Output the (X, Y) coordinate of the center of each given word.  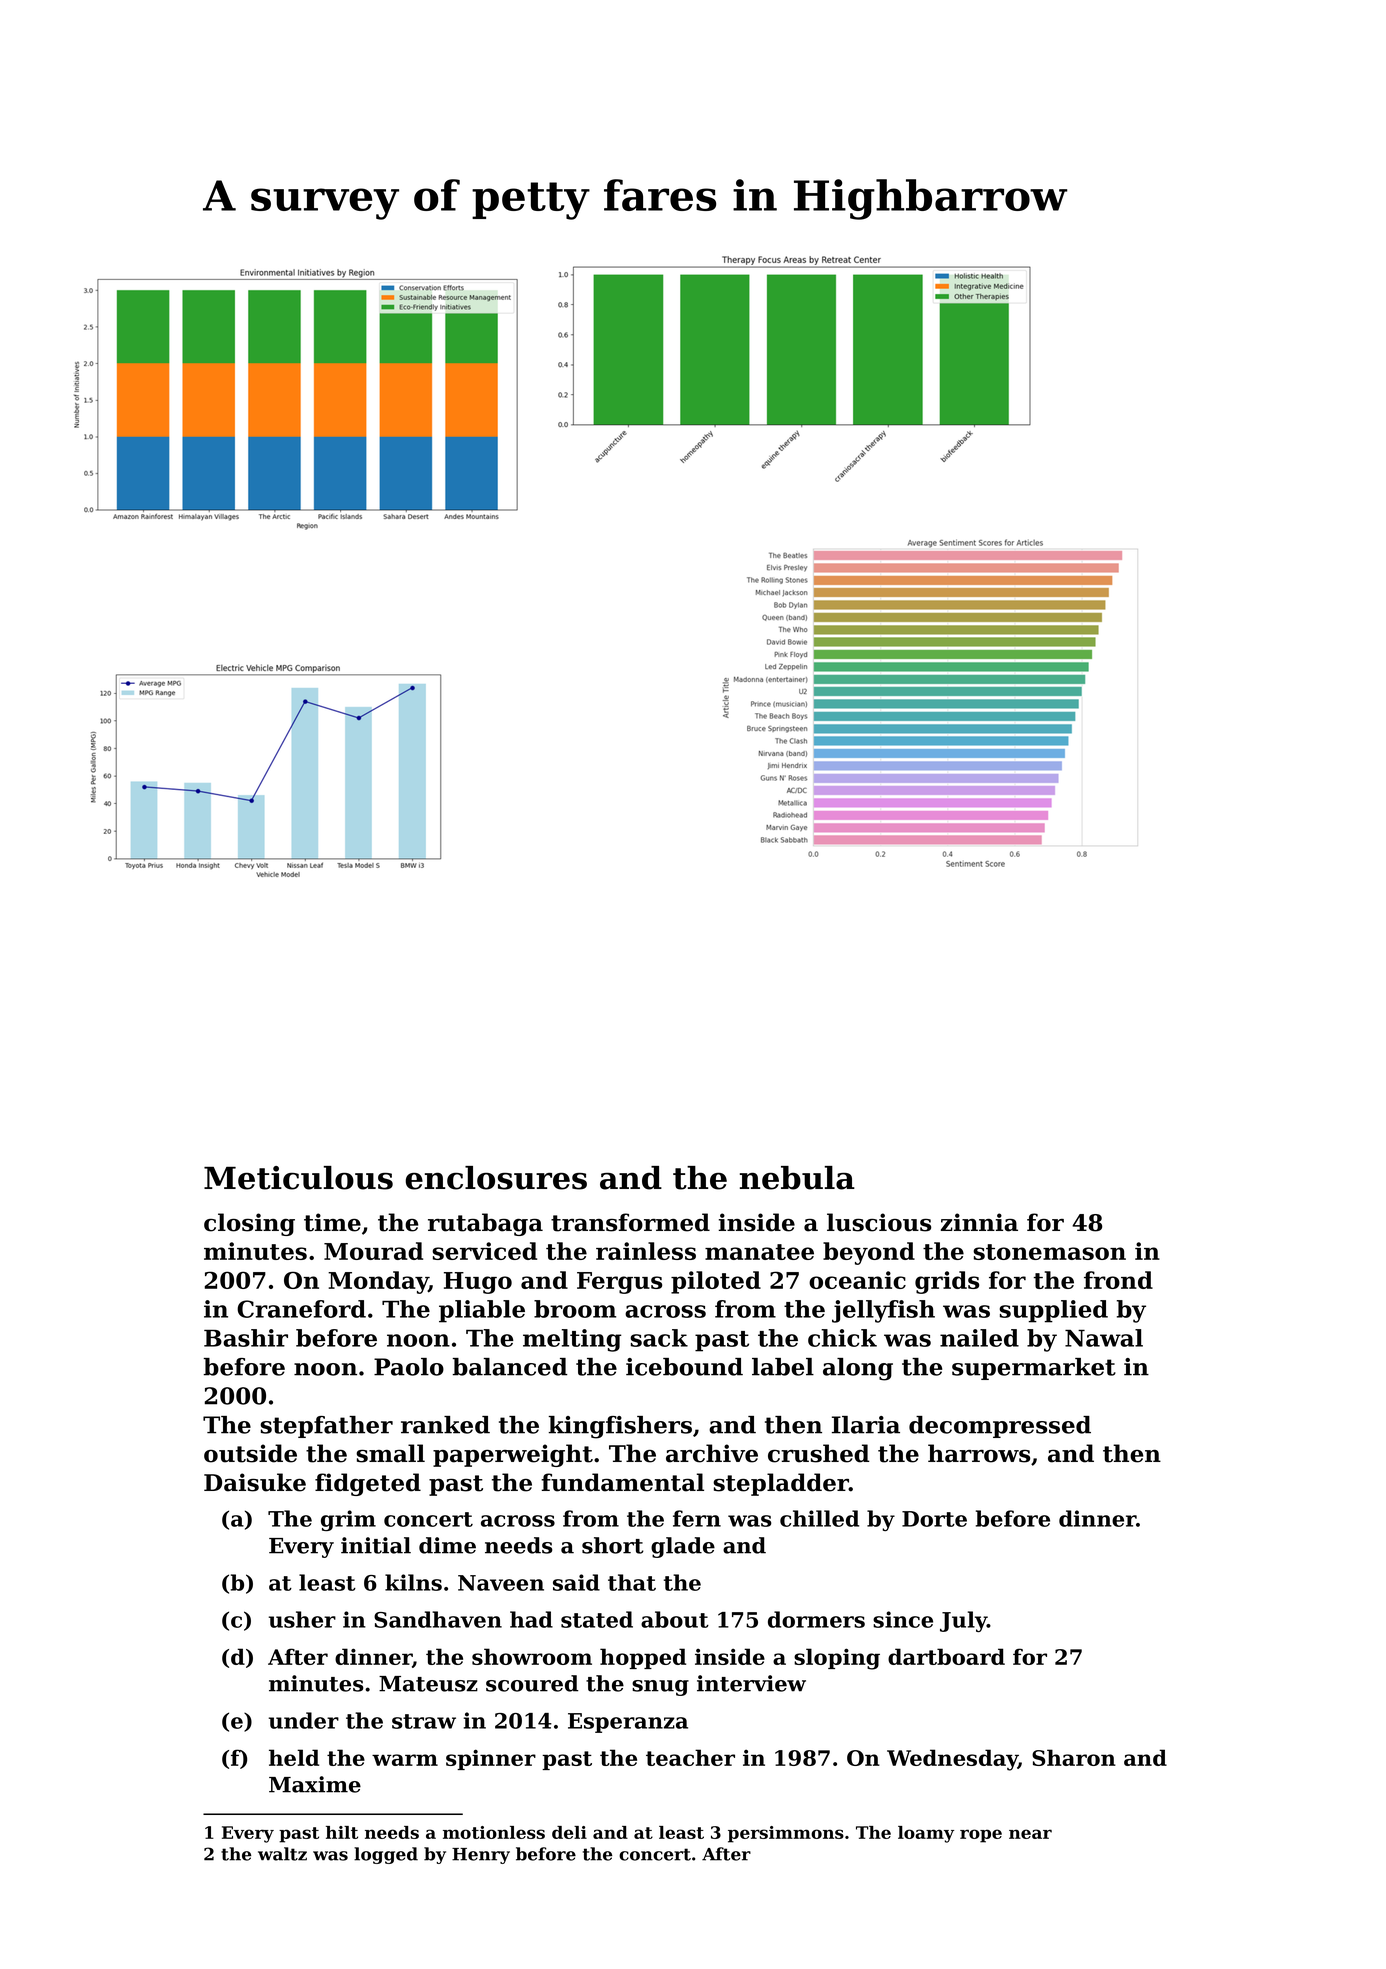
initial (376, 1545)
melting (572, 1340)
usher (302, 1619)
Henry (481, 1856)
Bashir (246, 1338)
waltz (282, 1854)
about (675, 1619)
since (903, 1619)
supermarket (1034, 1369)
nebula (797, 1178)
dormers (816, 1619)
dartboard (946, 1656)
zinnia (979, 1222)
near (1030, 1834)
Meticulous (298, 1178)
